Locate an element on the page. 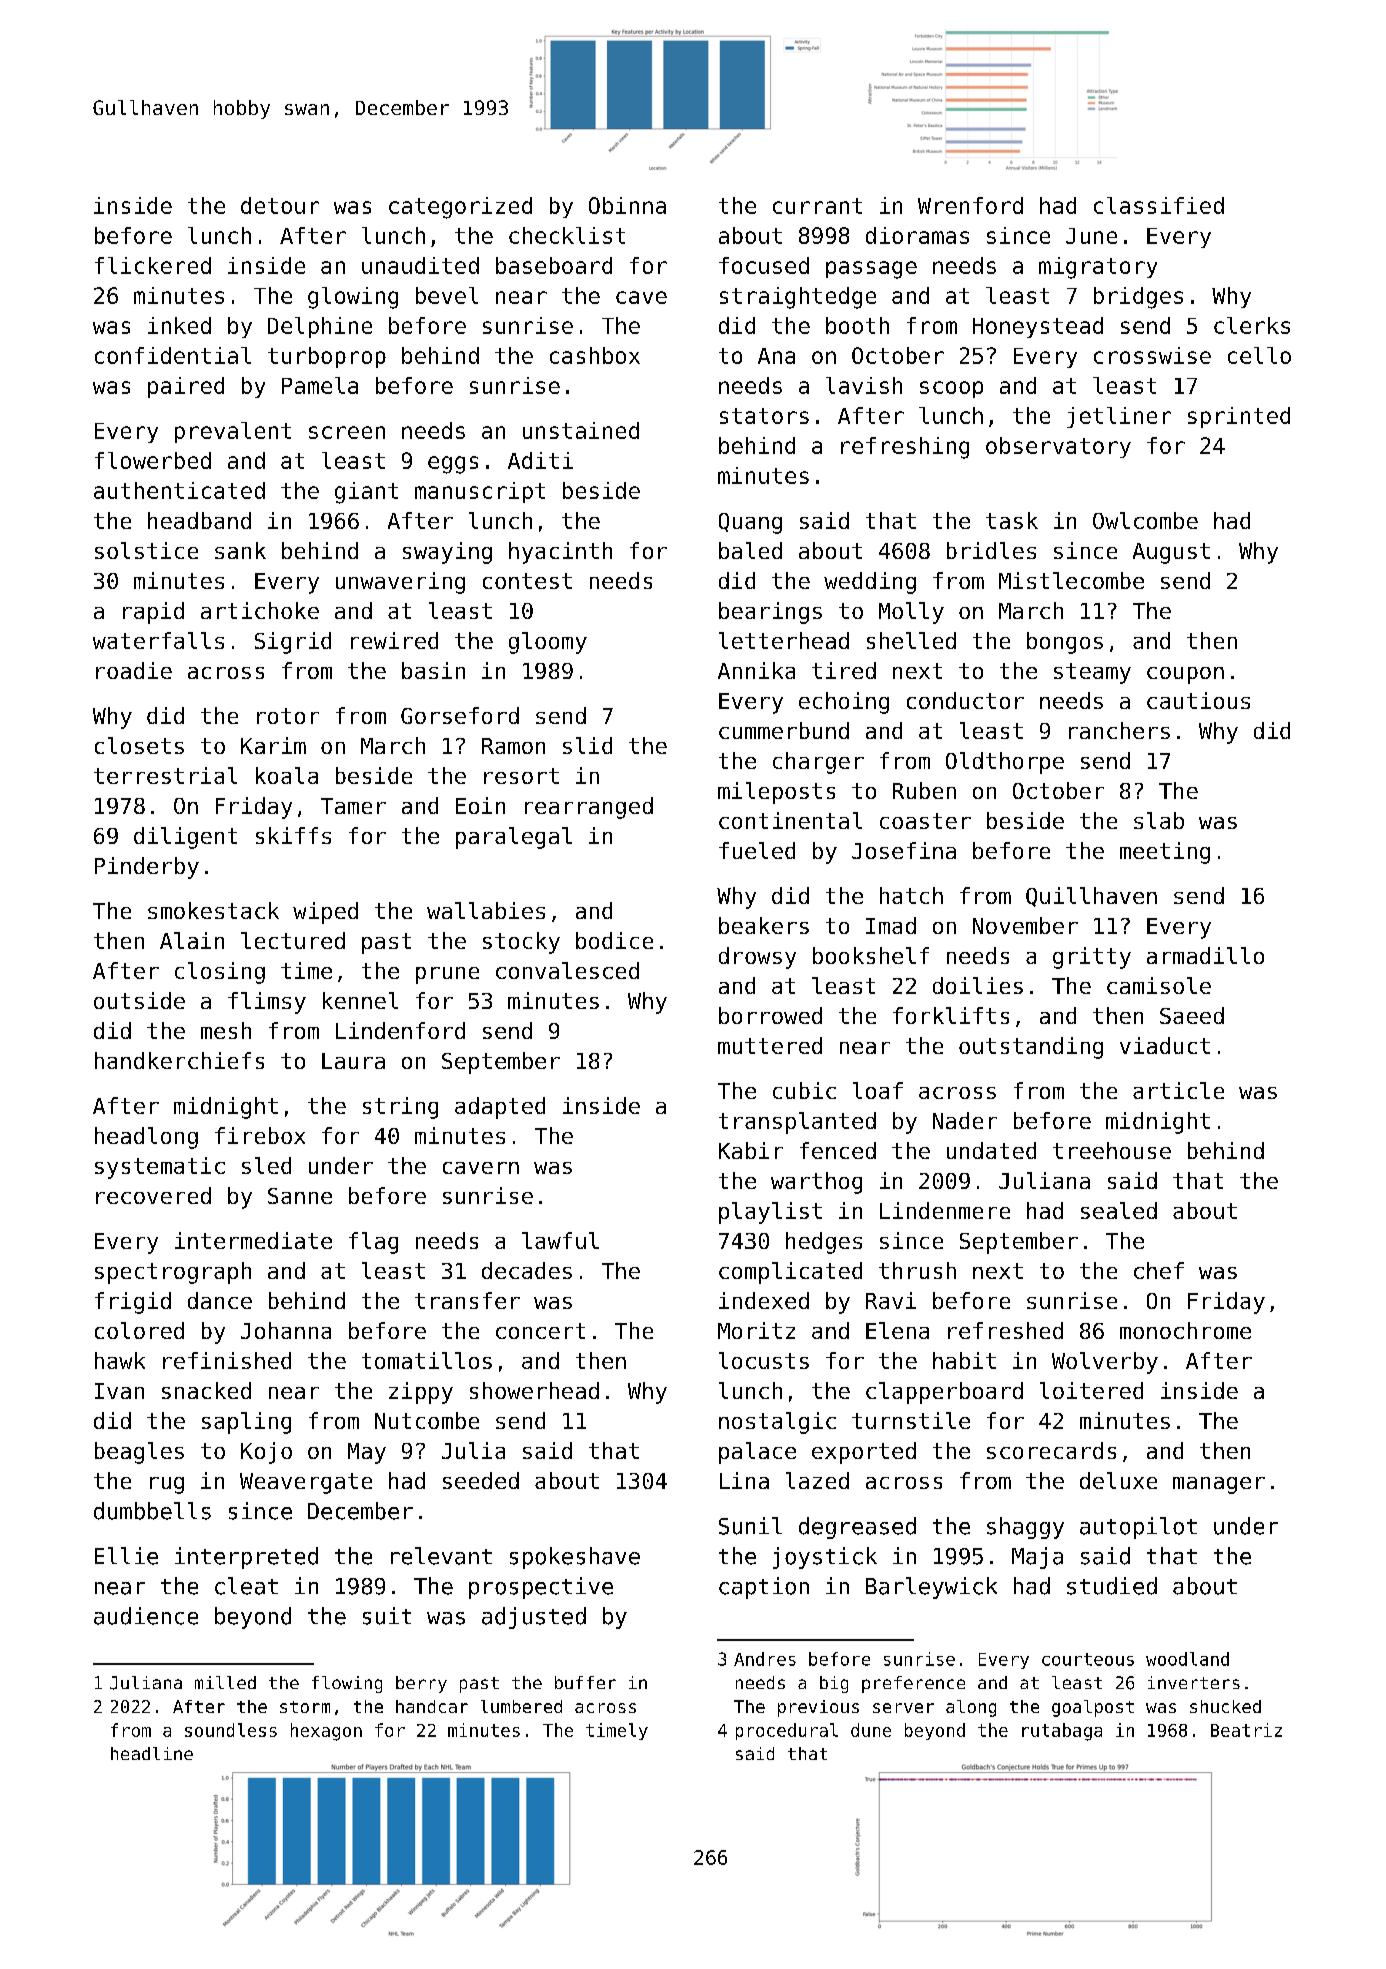 The width and height of the document is (1386, 1969). monochrome is located at coordinates (1185, 1330).
